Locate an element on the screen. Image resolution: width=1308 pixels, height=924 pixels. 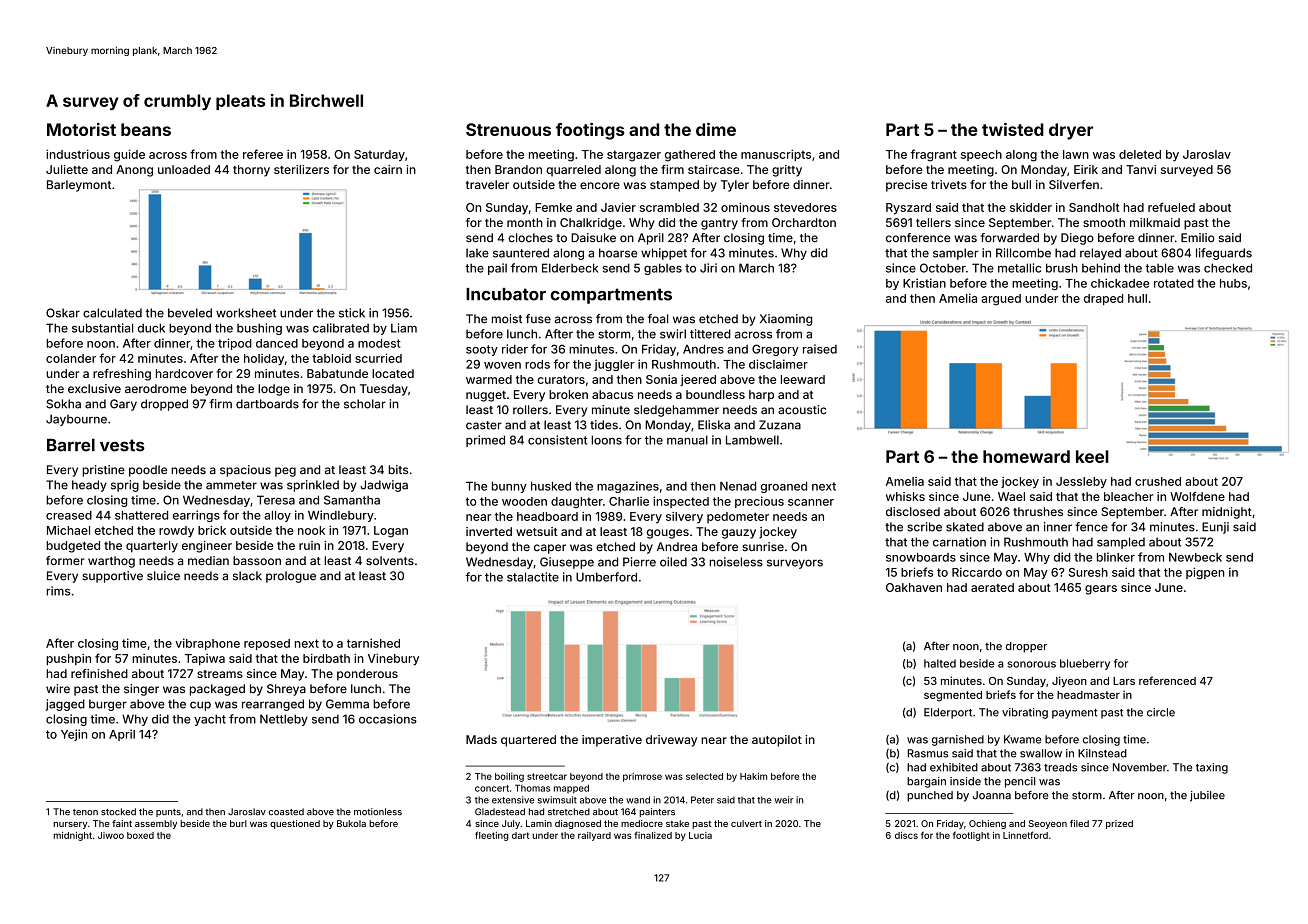
Eunji is located at coordinates (1215, 528).
